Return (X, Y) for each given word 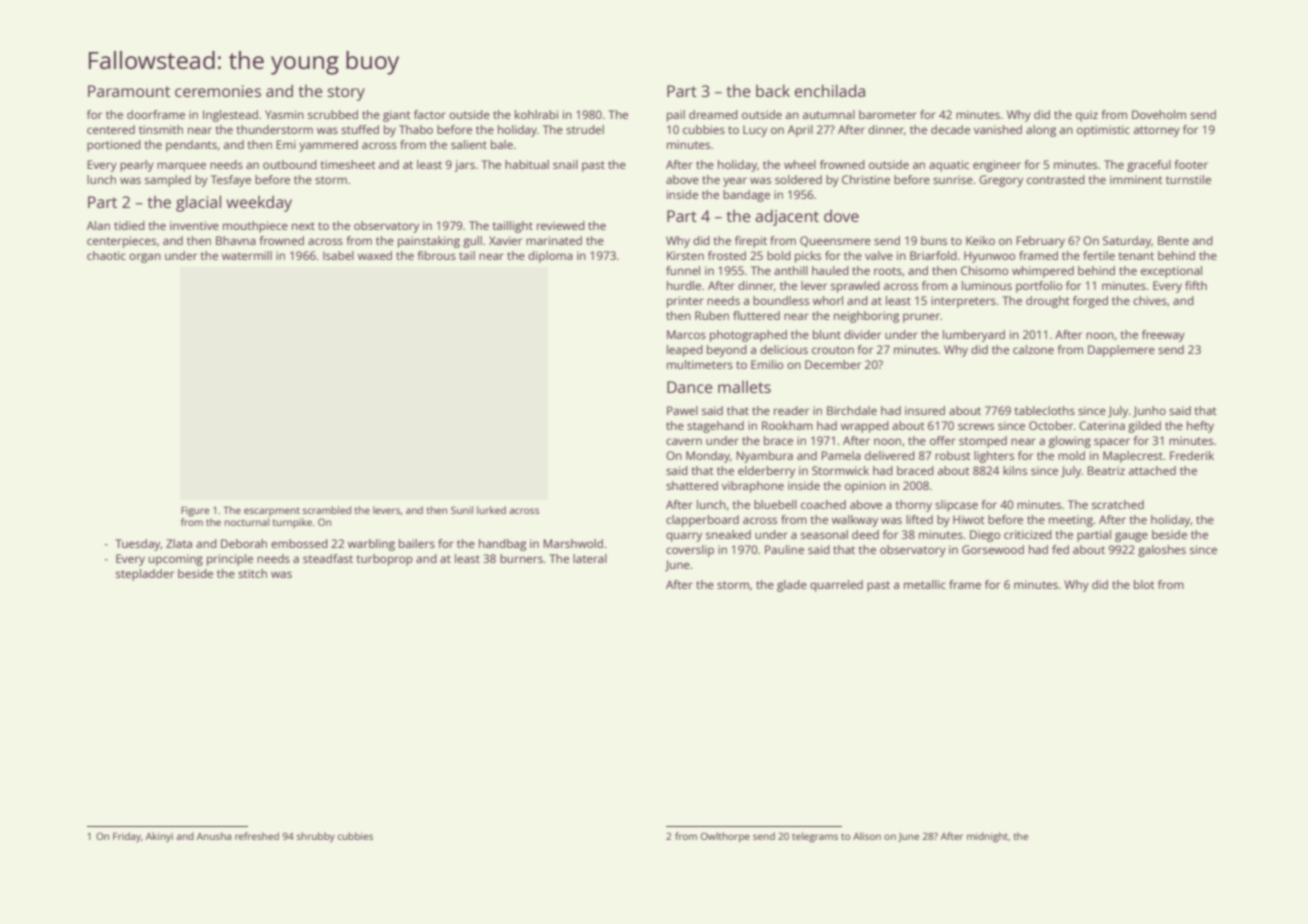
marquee (181, 167)
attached (1152, 470)
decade (950, 129)
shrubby (316, 837)
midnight (987, 837)
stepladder (145, 575)
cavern (684, 441)
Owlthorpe (725, 837)
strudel (585, 129)
